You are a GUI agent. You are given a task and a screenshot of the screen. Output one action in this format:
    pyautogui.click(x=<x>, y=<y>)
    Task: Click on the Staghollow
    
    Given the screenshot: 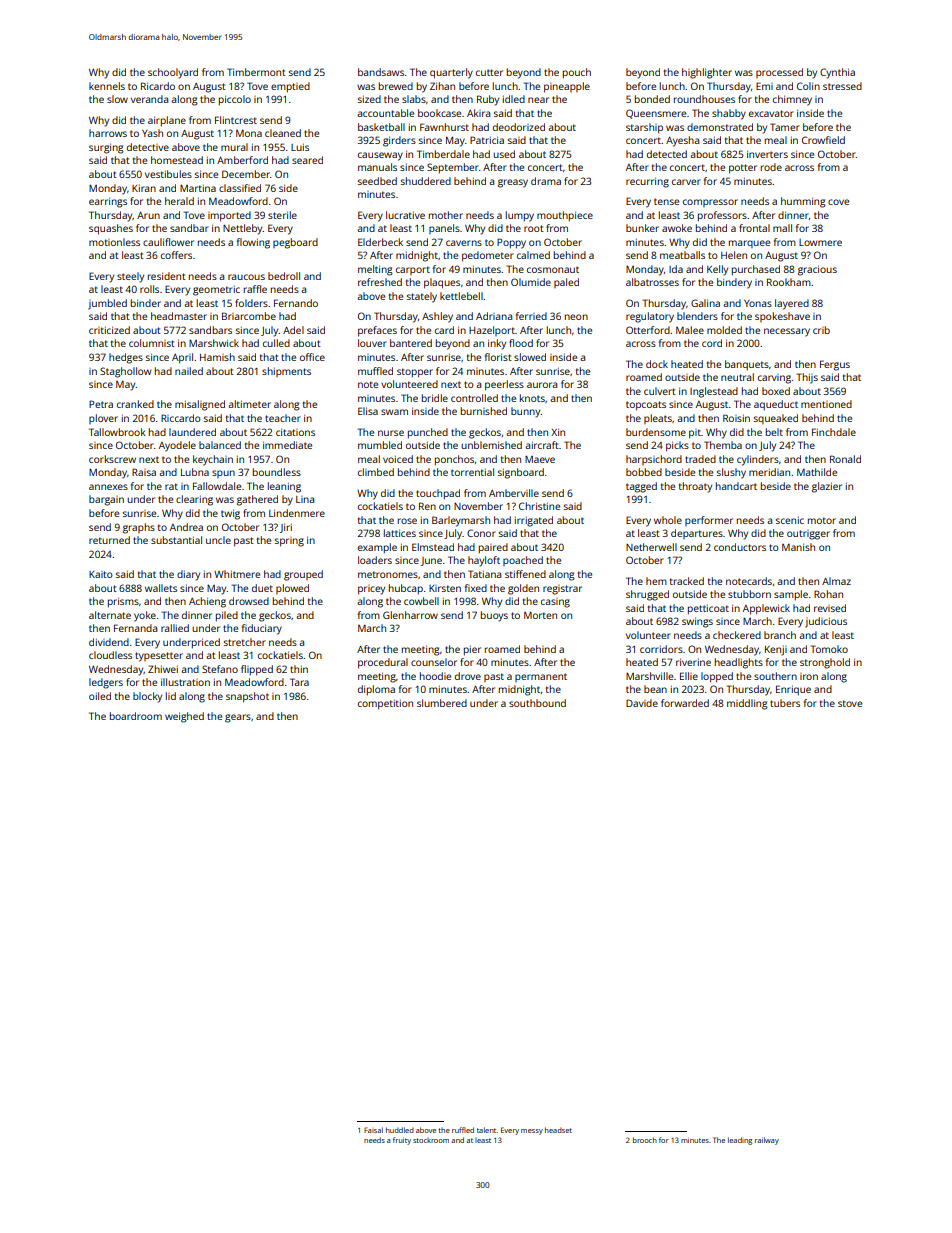 What is the action you would take?
    pyautogui.click(x=125, y=372)
